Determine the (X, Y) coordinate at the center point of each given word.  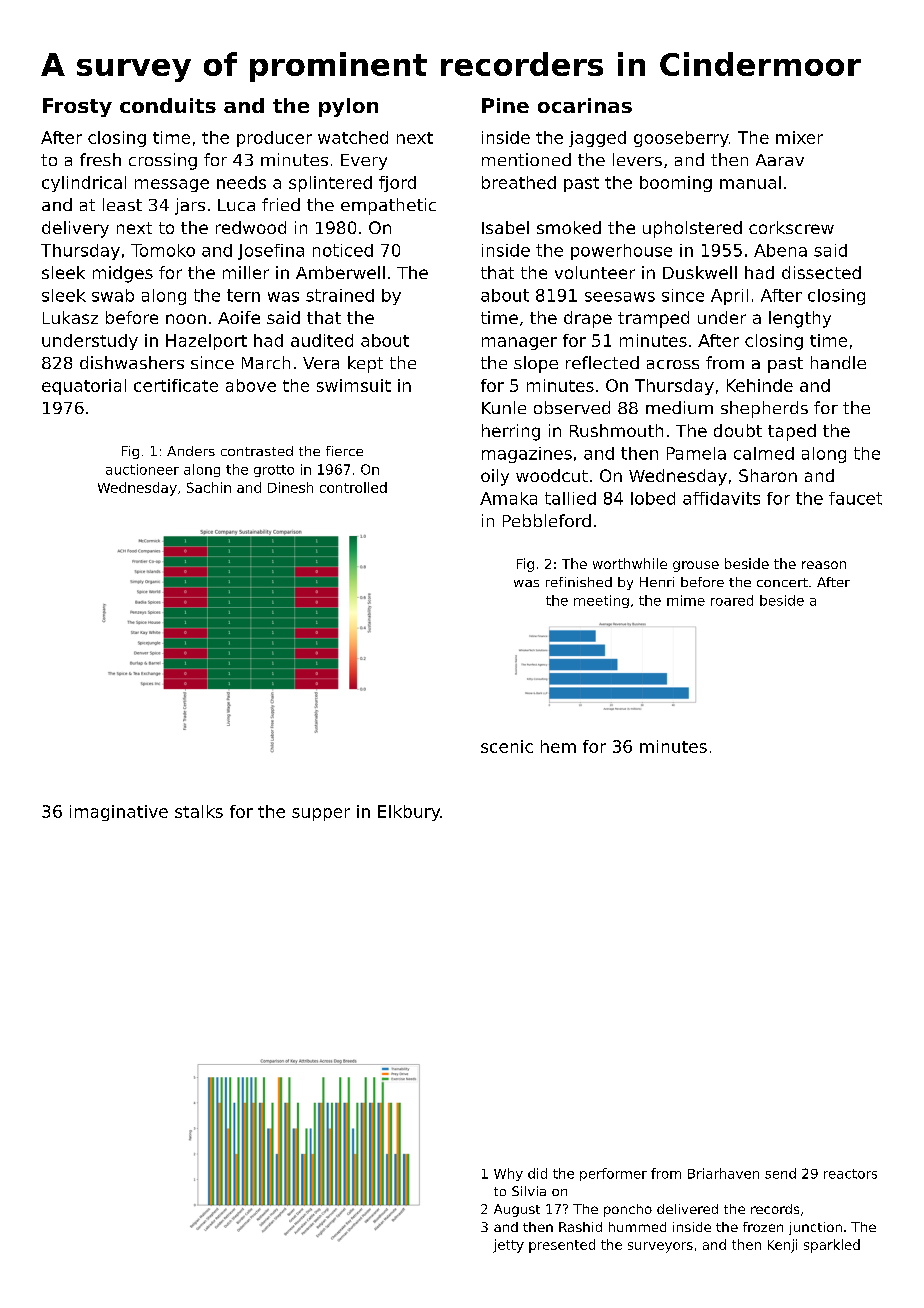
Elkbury (409, 813)
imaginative (119, 813)
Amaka (508, 498)
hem (558, 746)
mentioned (526, 159)
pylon (348, 107)
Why (508, 1174)
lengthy (800, 319)
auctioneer (142, 469)
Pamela (696, 453)
